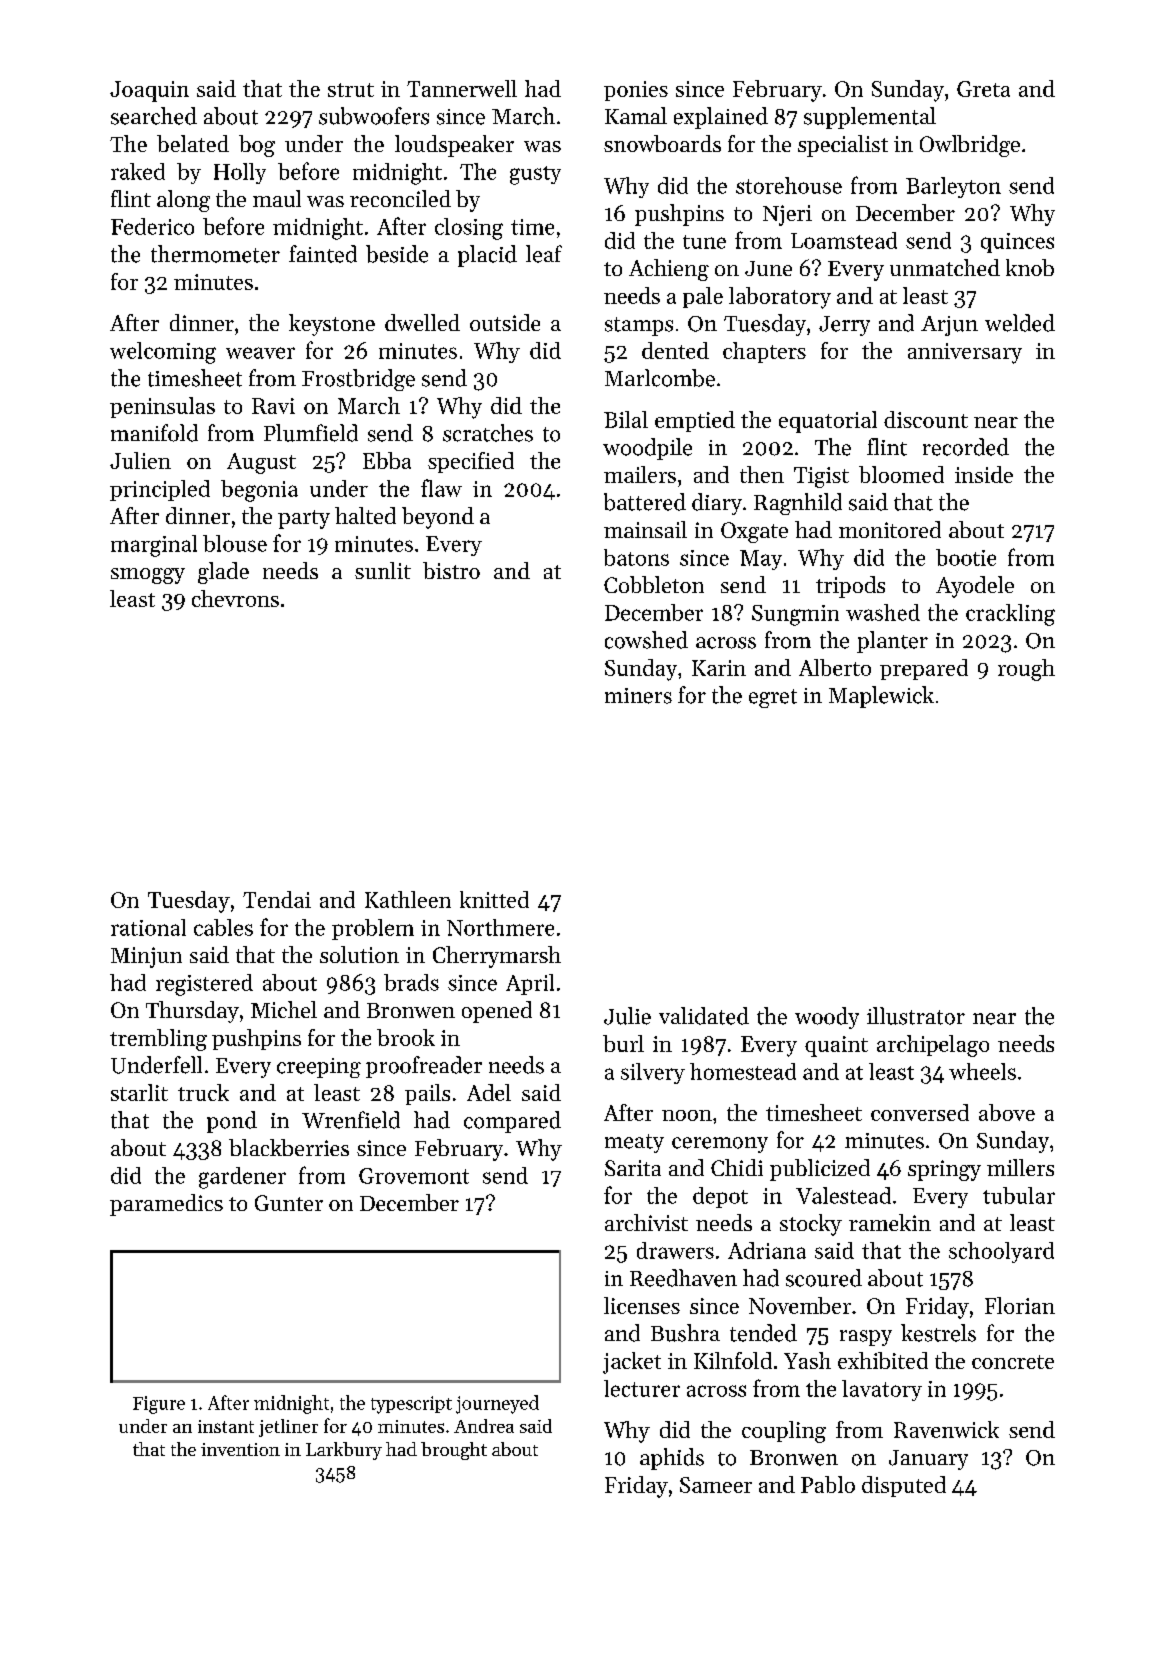 The width and height of the screenshot is (1165, 1654). What do you see at coordinates (284, 1009) in the screenshot?
I see `Michel` at bounding box center [284, 1009].
